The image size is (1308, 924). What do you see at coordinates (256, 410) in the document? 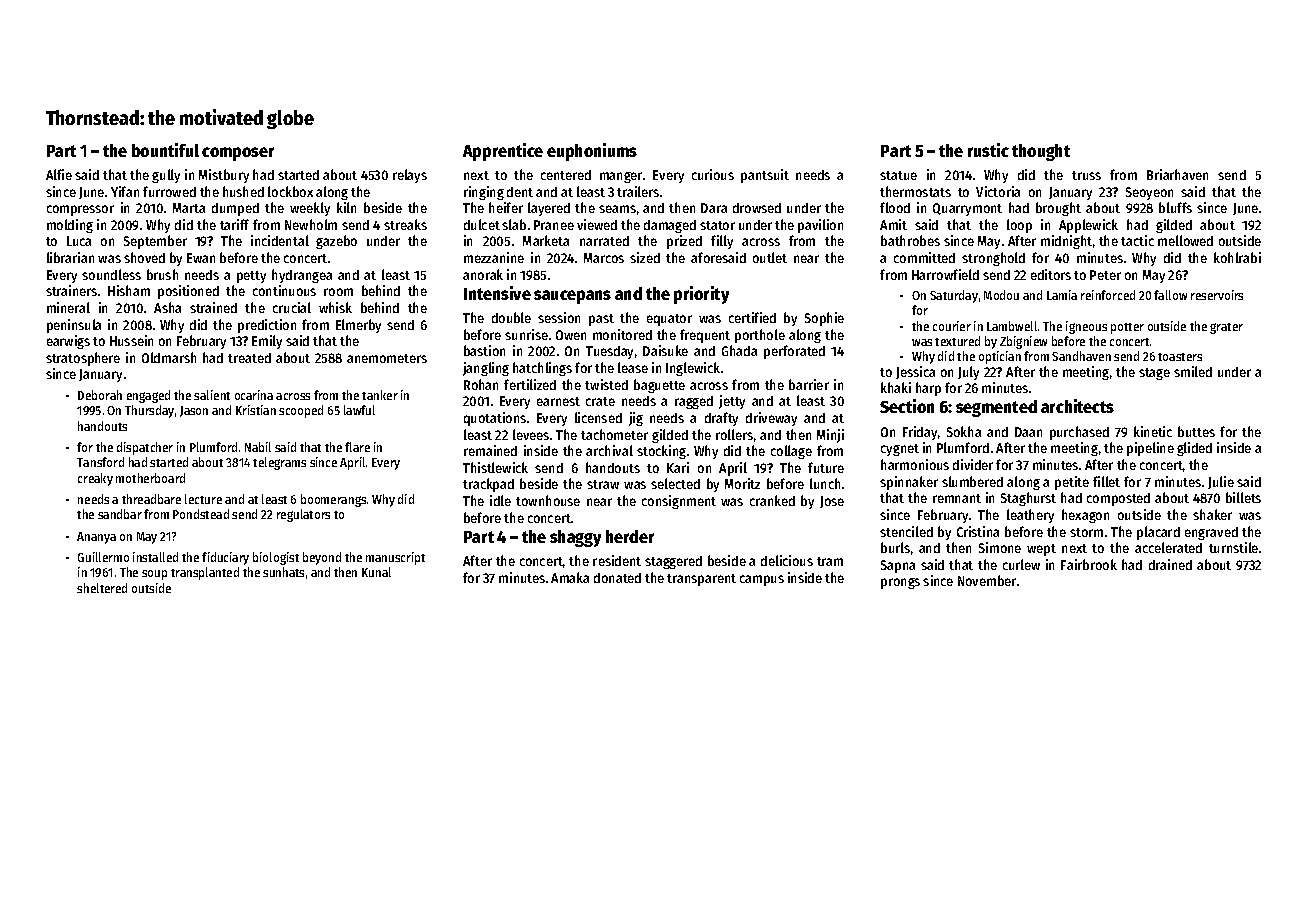
I see `Kristian` at bounding box center [256, 410].
